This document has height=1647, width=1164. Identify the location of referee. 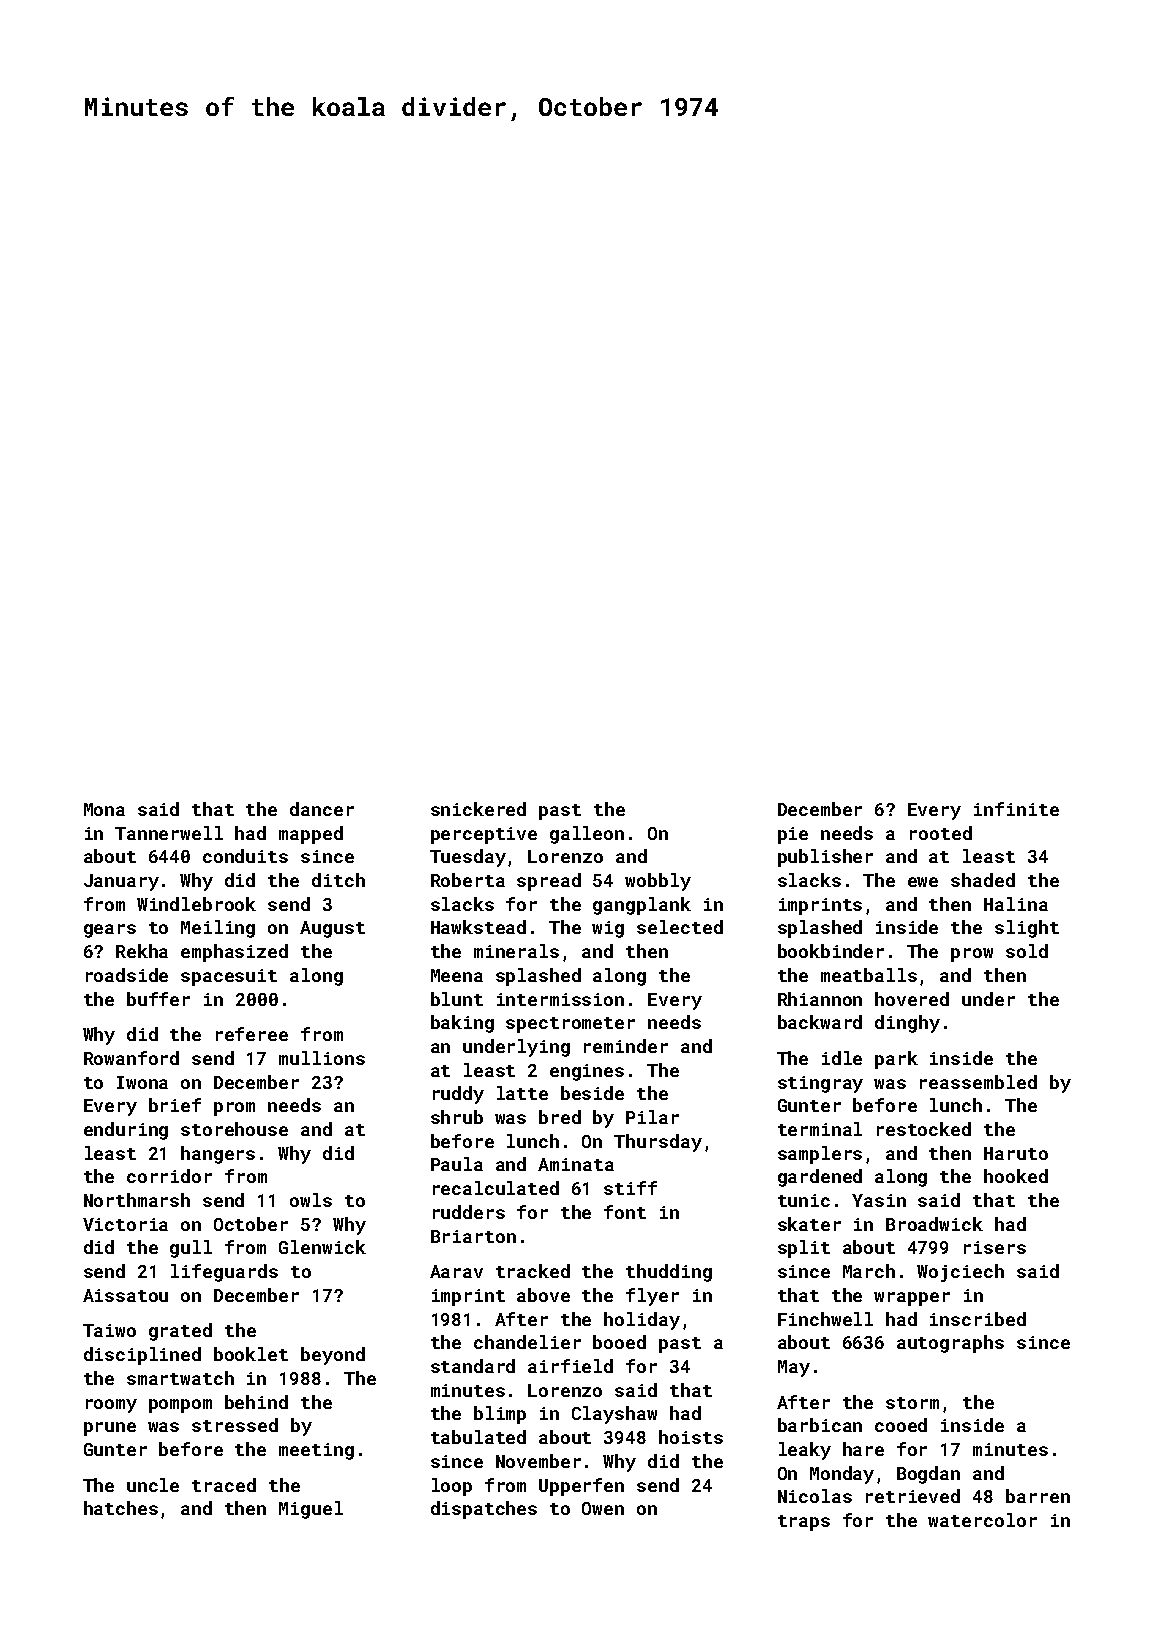
(252, 1034).
